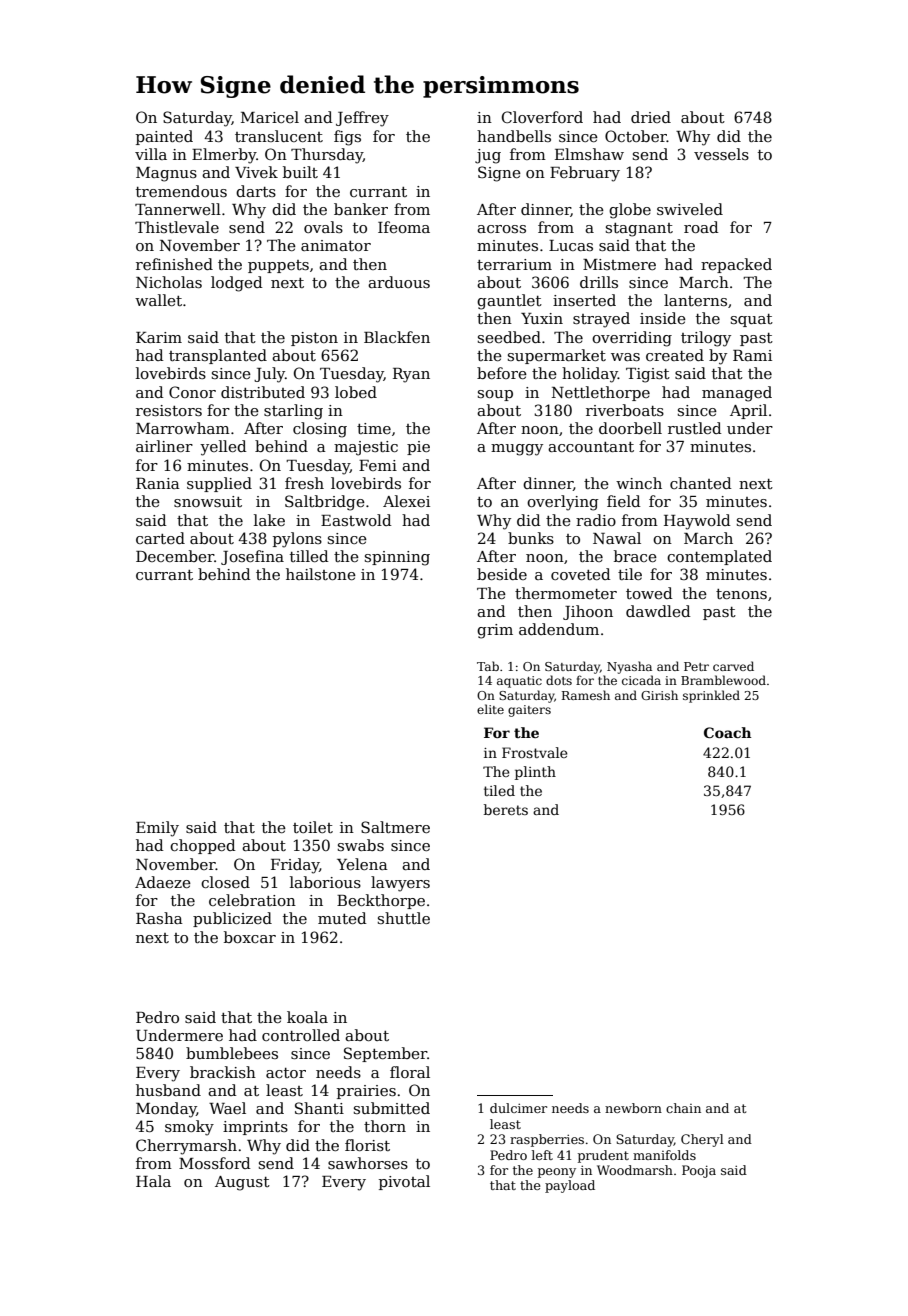  What do you see at coordinates (706, 339) in the screenshot?
I see `trilogy` at bounding box center [706, 339].
